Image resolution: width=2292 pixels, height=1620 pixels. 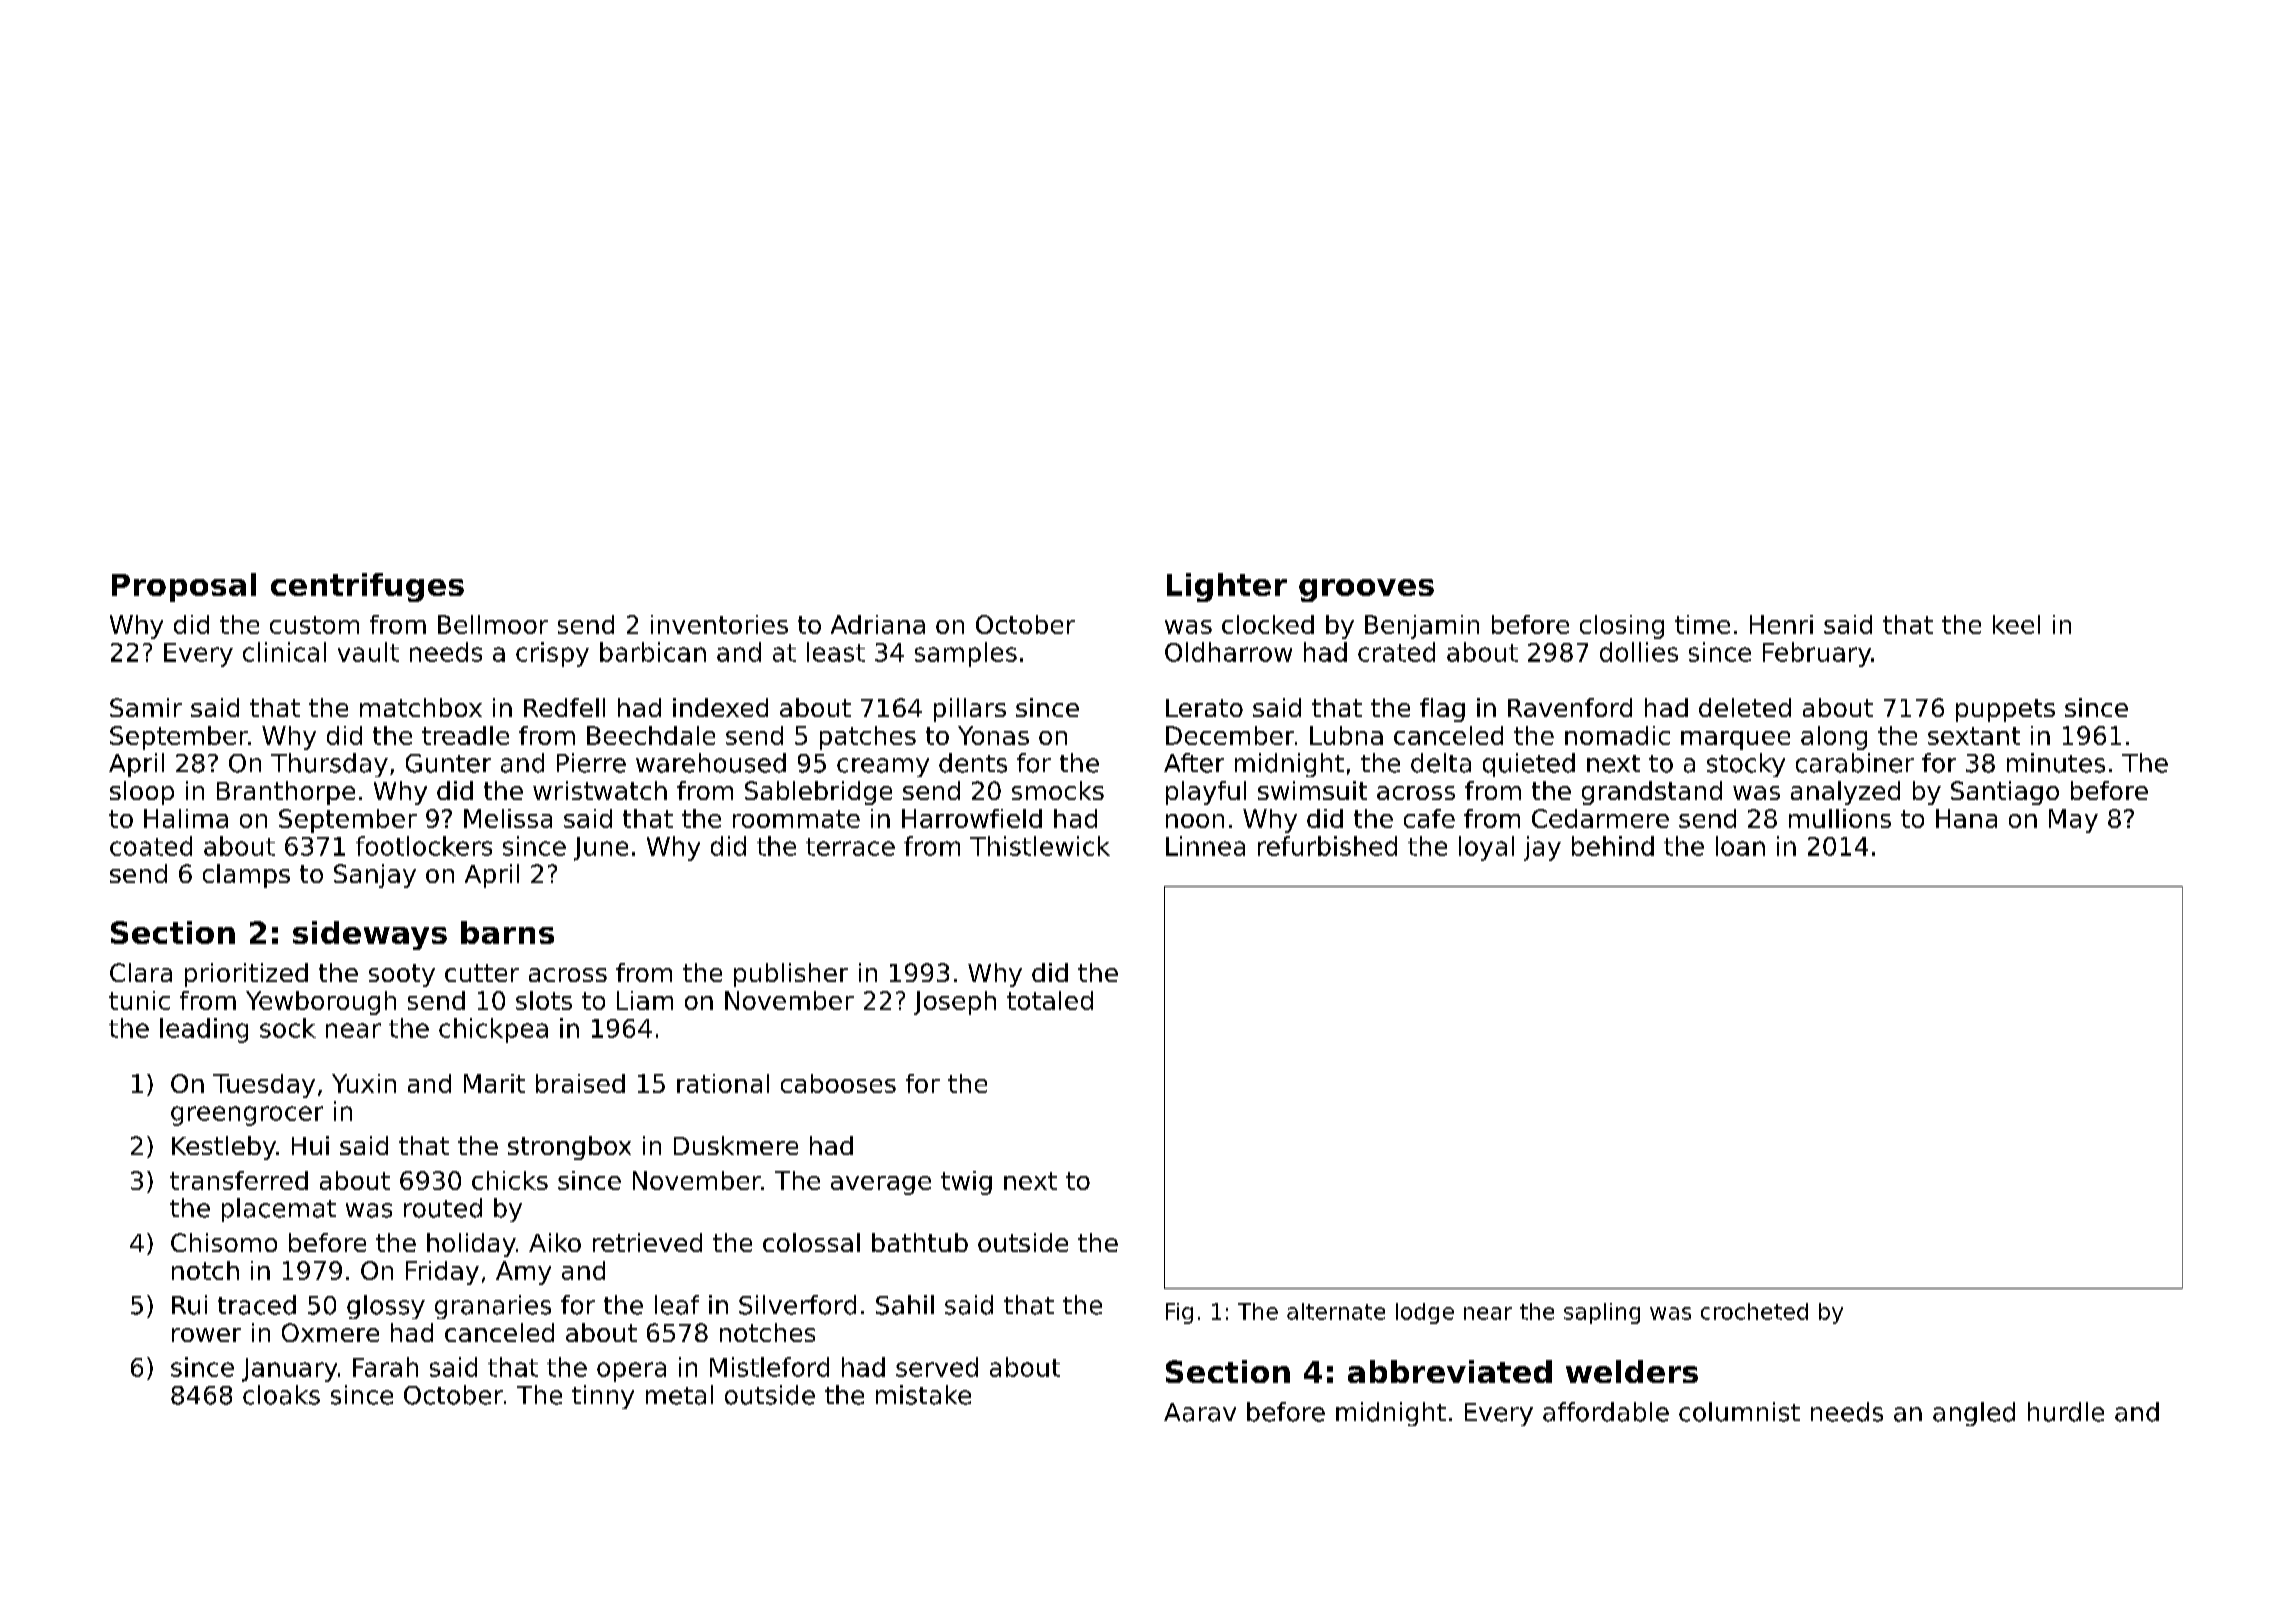 I want to click on tinny, so click(x=603, y=1397).
